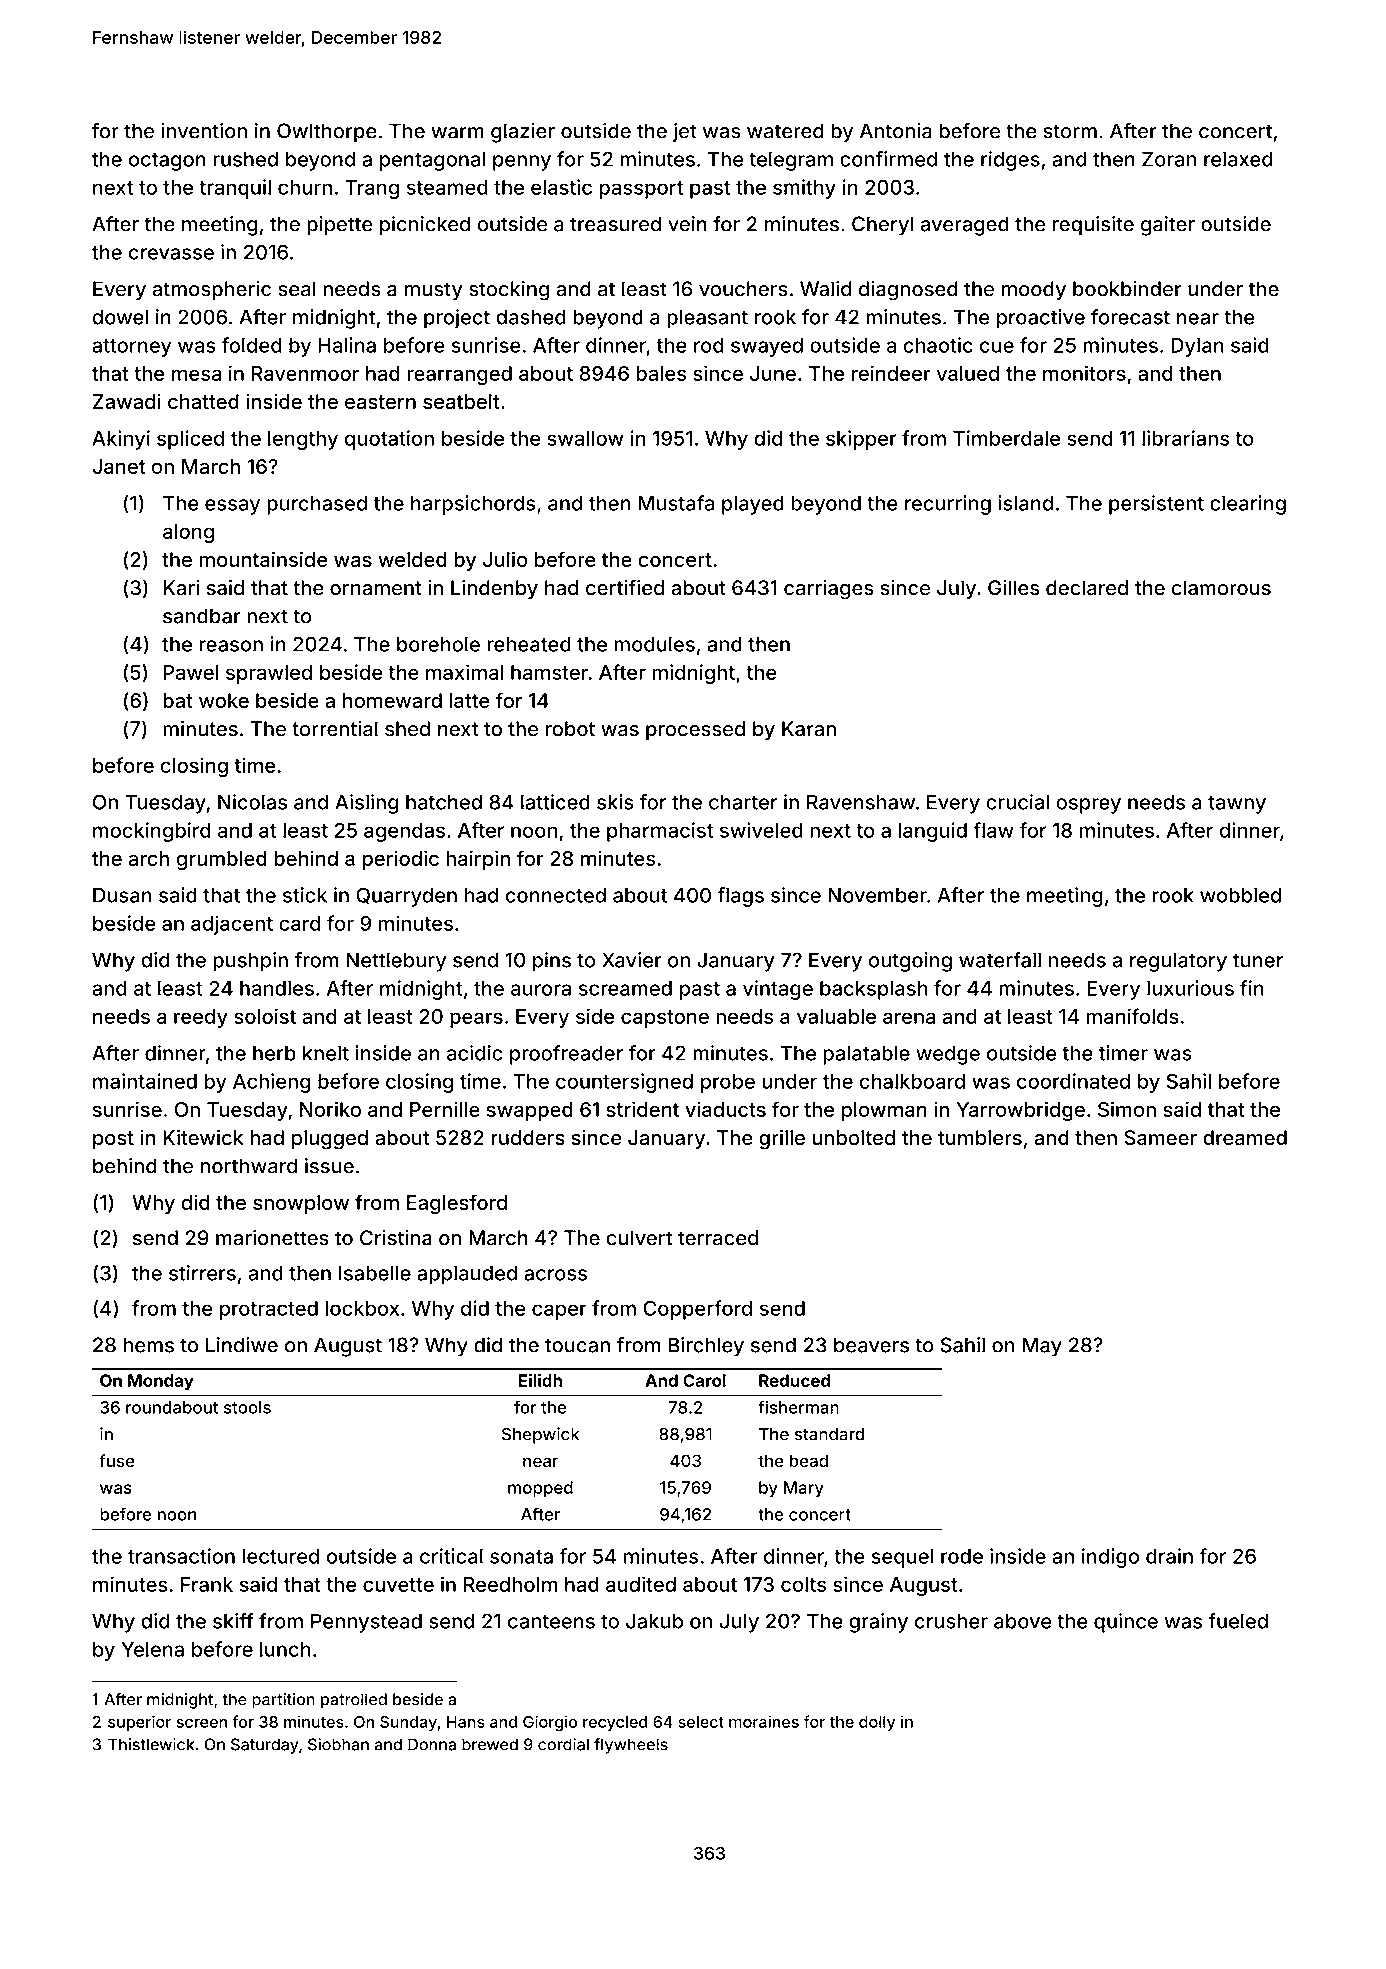 The width and height of the image is (1386, 1969). What do you see at coordinates (883, 226) in the image?
I see `Cheryl` at bounding box center [883, 226].
